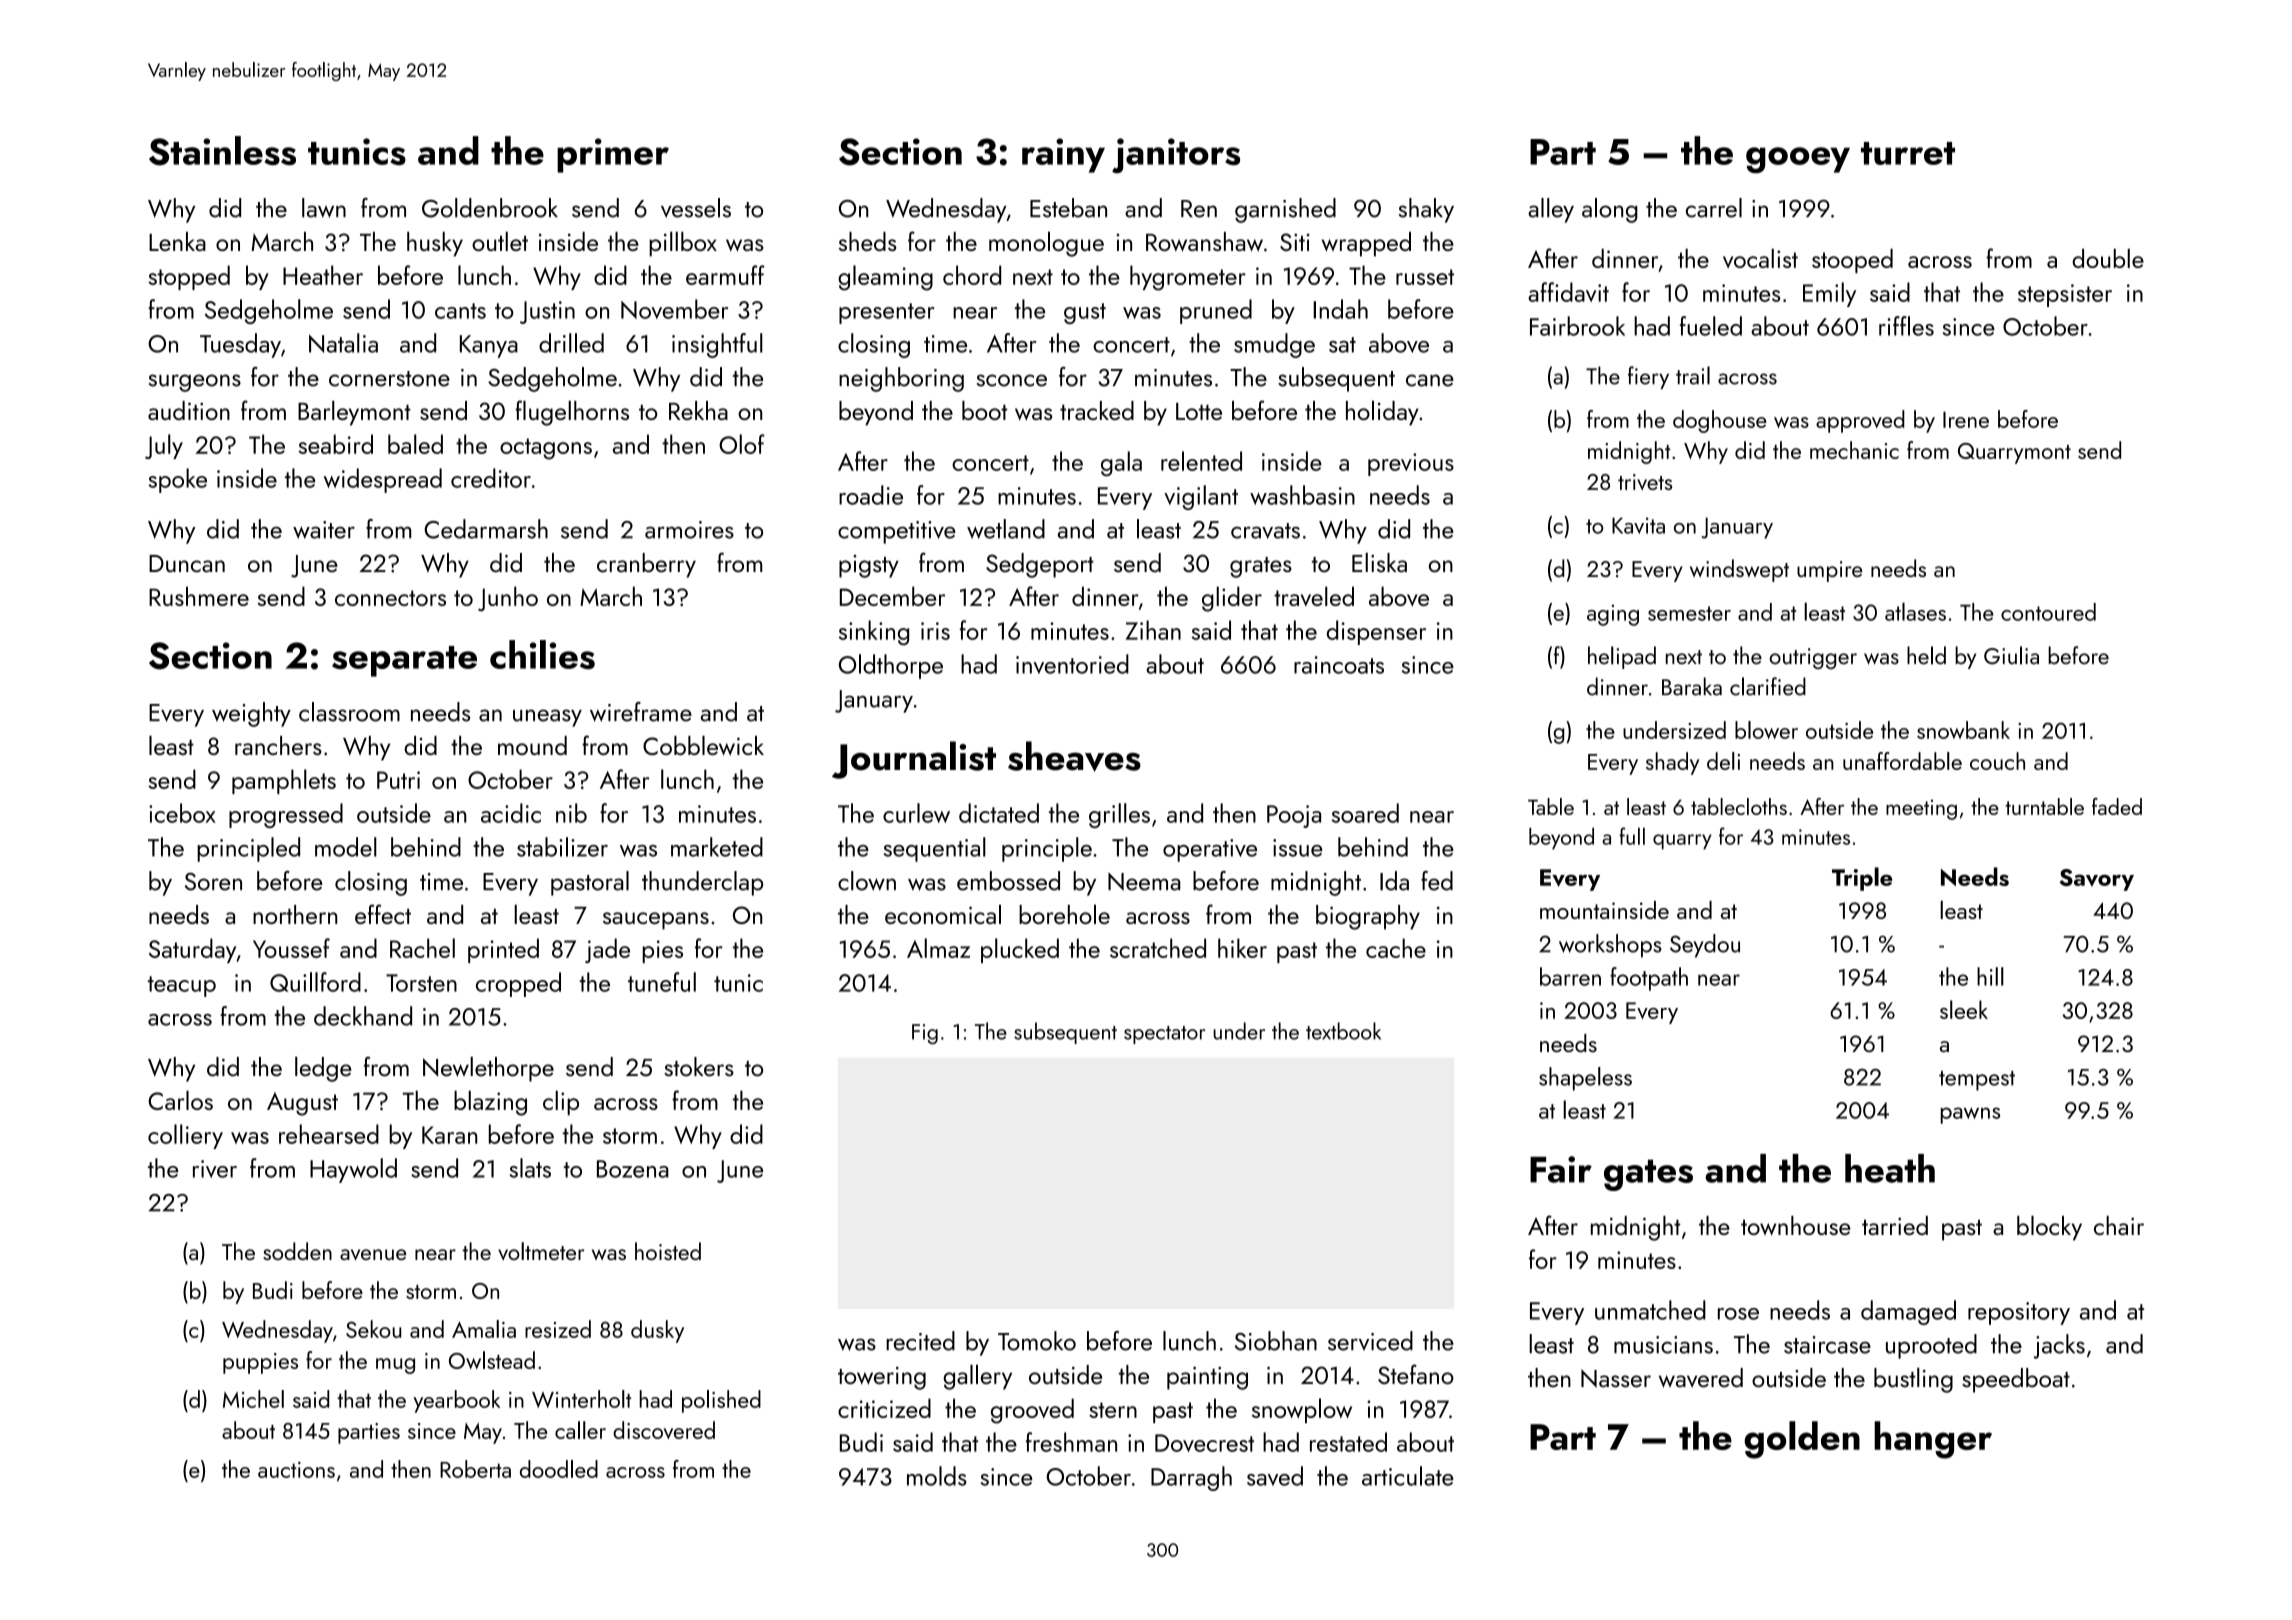  I want to click on tarried, so click(1895, 1225).
